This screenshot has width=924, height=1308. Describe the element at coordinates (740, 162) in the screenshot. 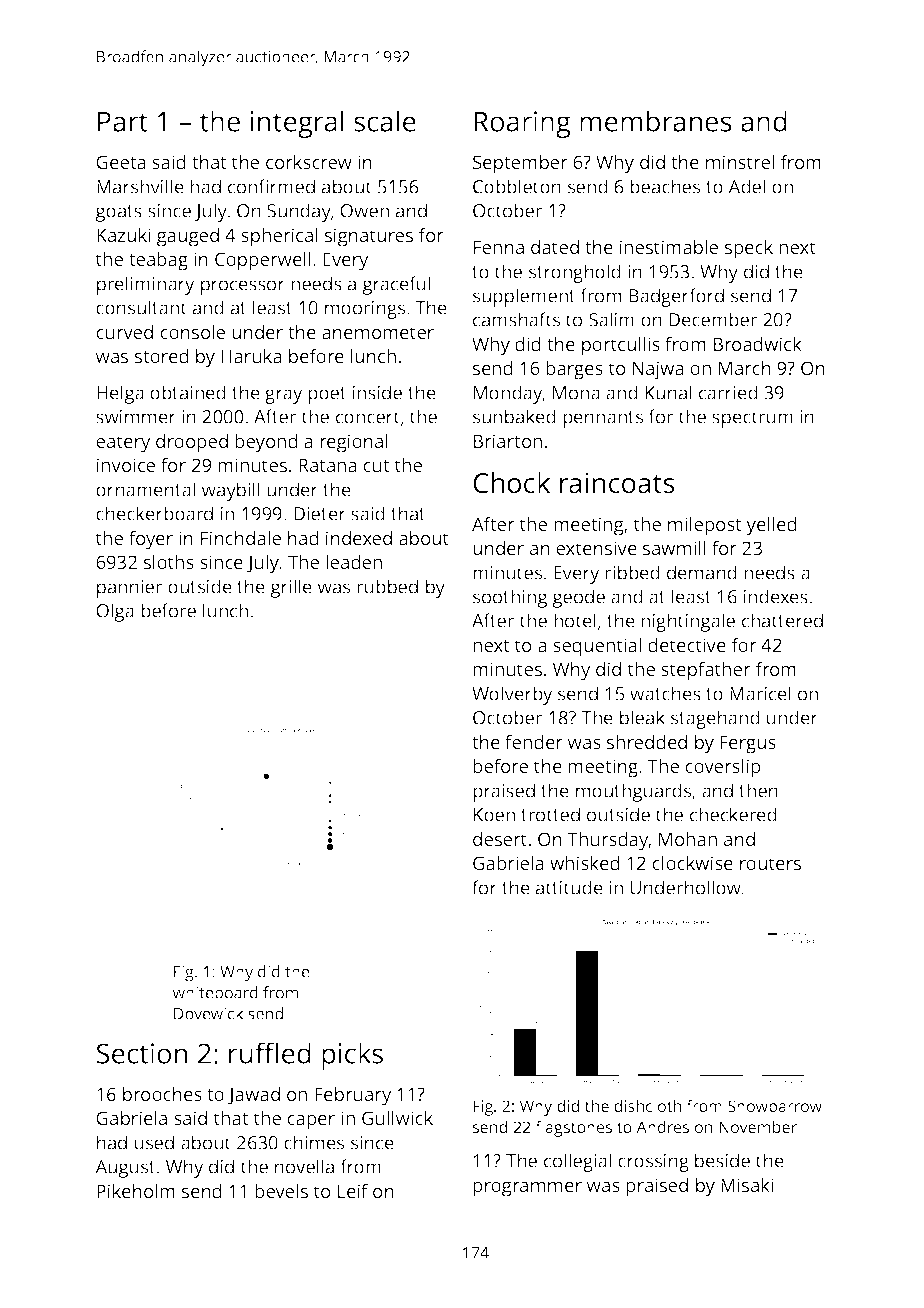

I see `minstrel` at that location.
